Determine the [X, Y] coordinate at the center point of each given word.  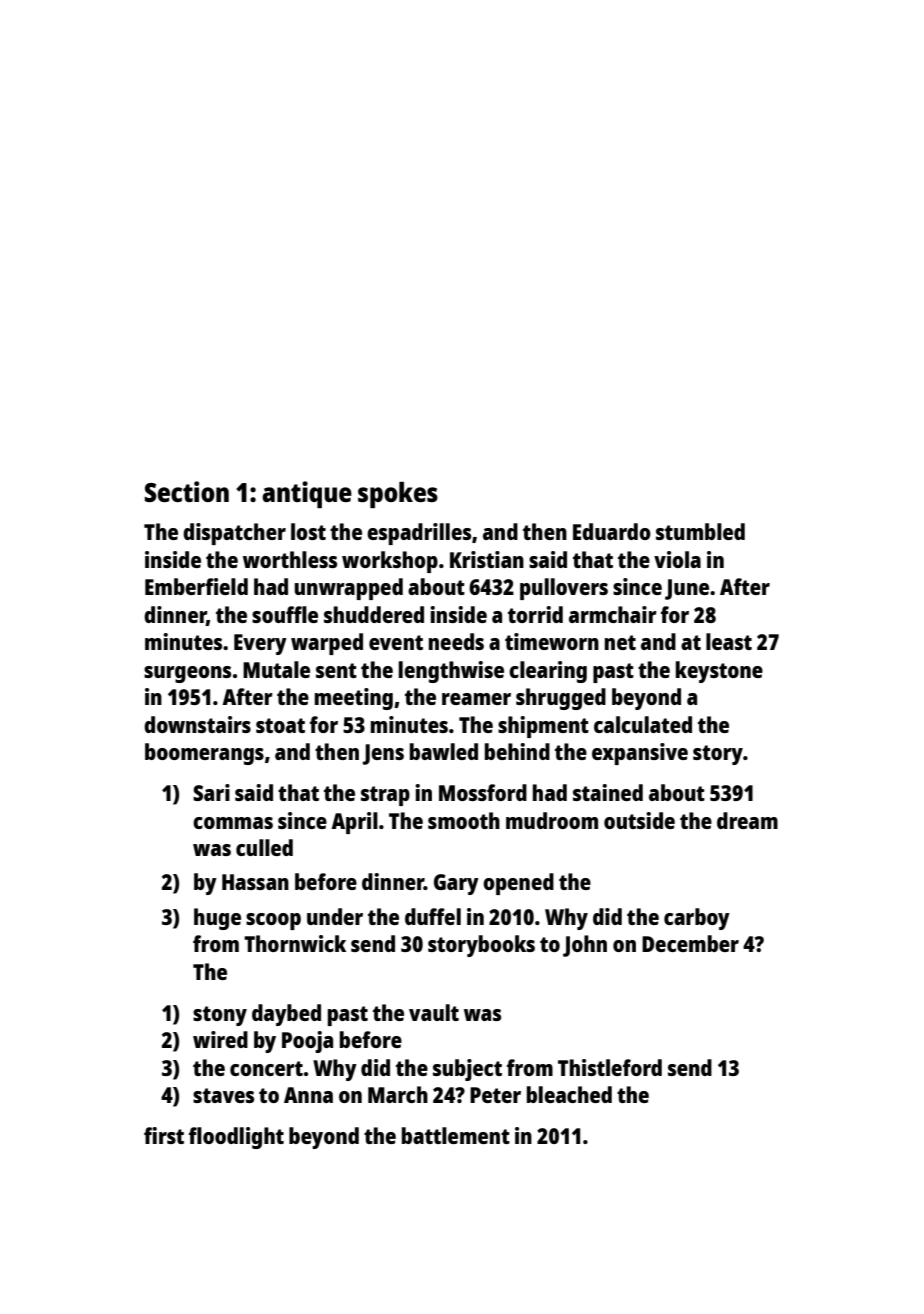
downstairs [197, 724]
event [396, 642]
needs [456, 641]
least [729, 641]
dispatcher [234, 534]
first [164, 1135]
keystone [719, 672]
